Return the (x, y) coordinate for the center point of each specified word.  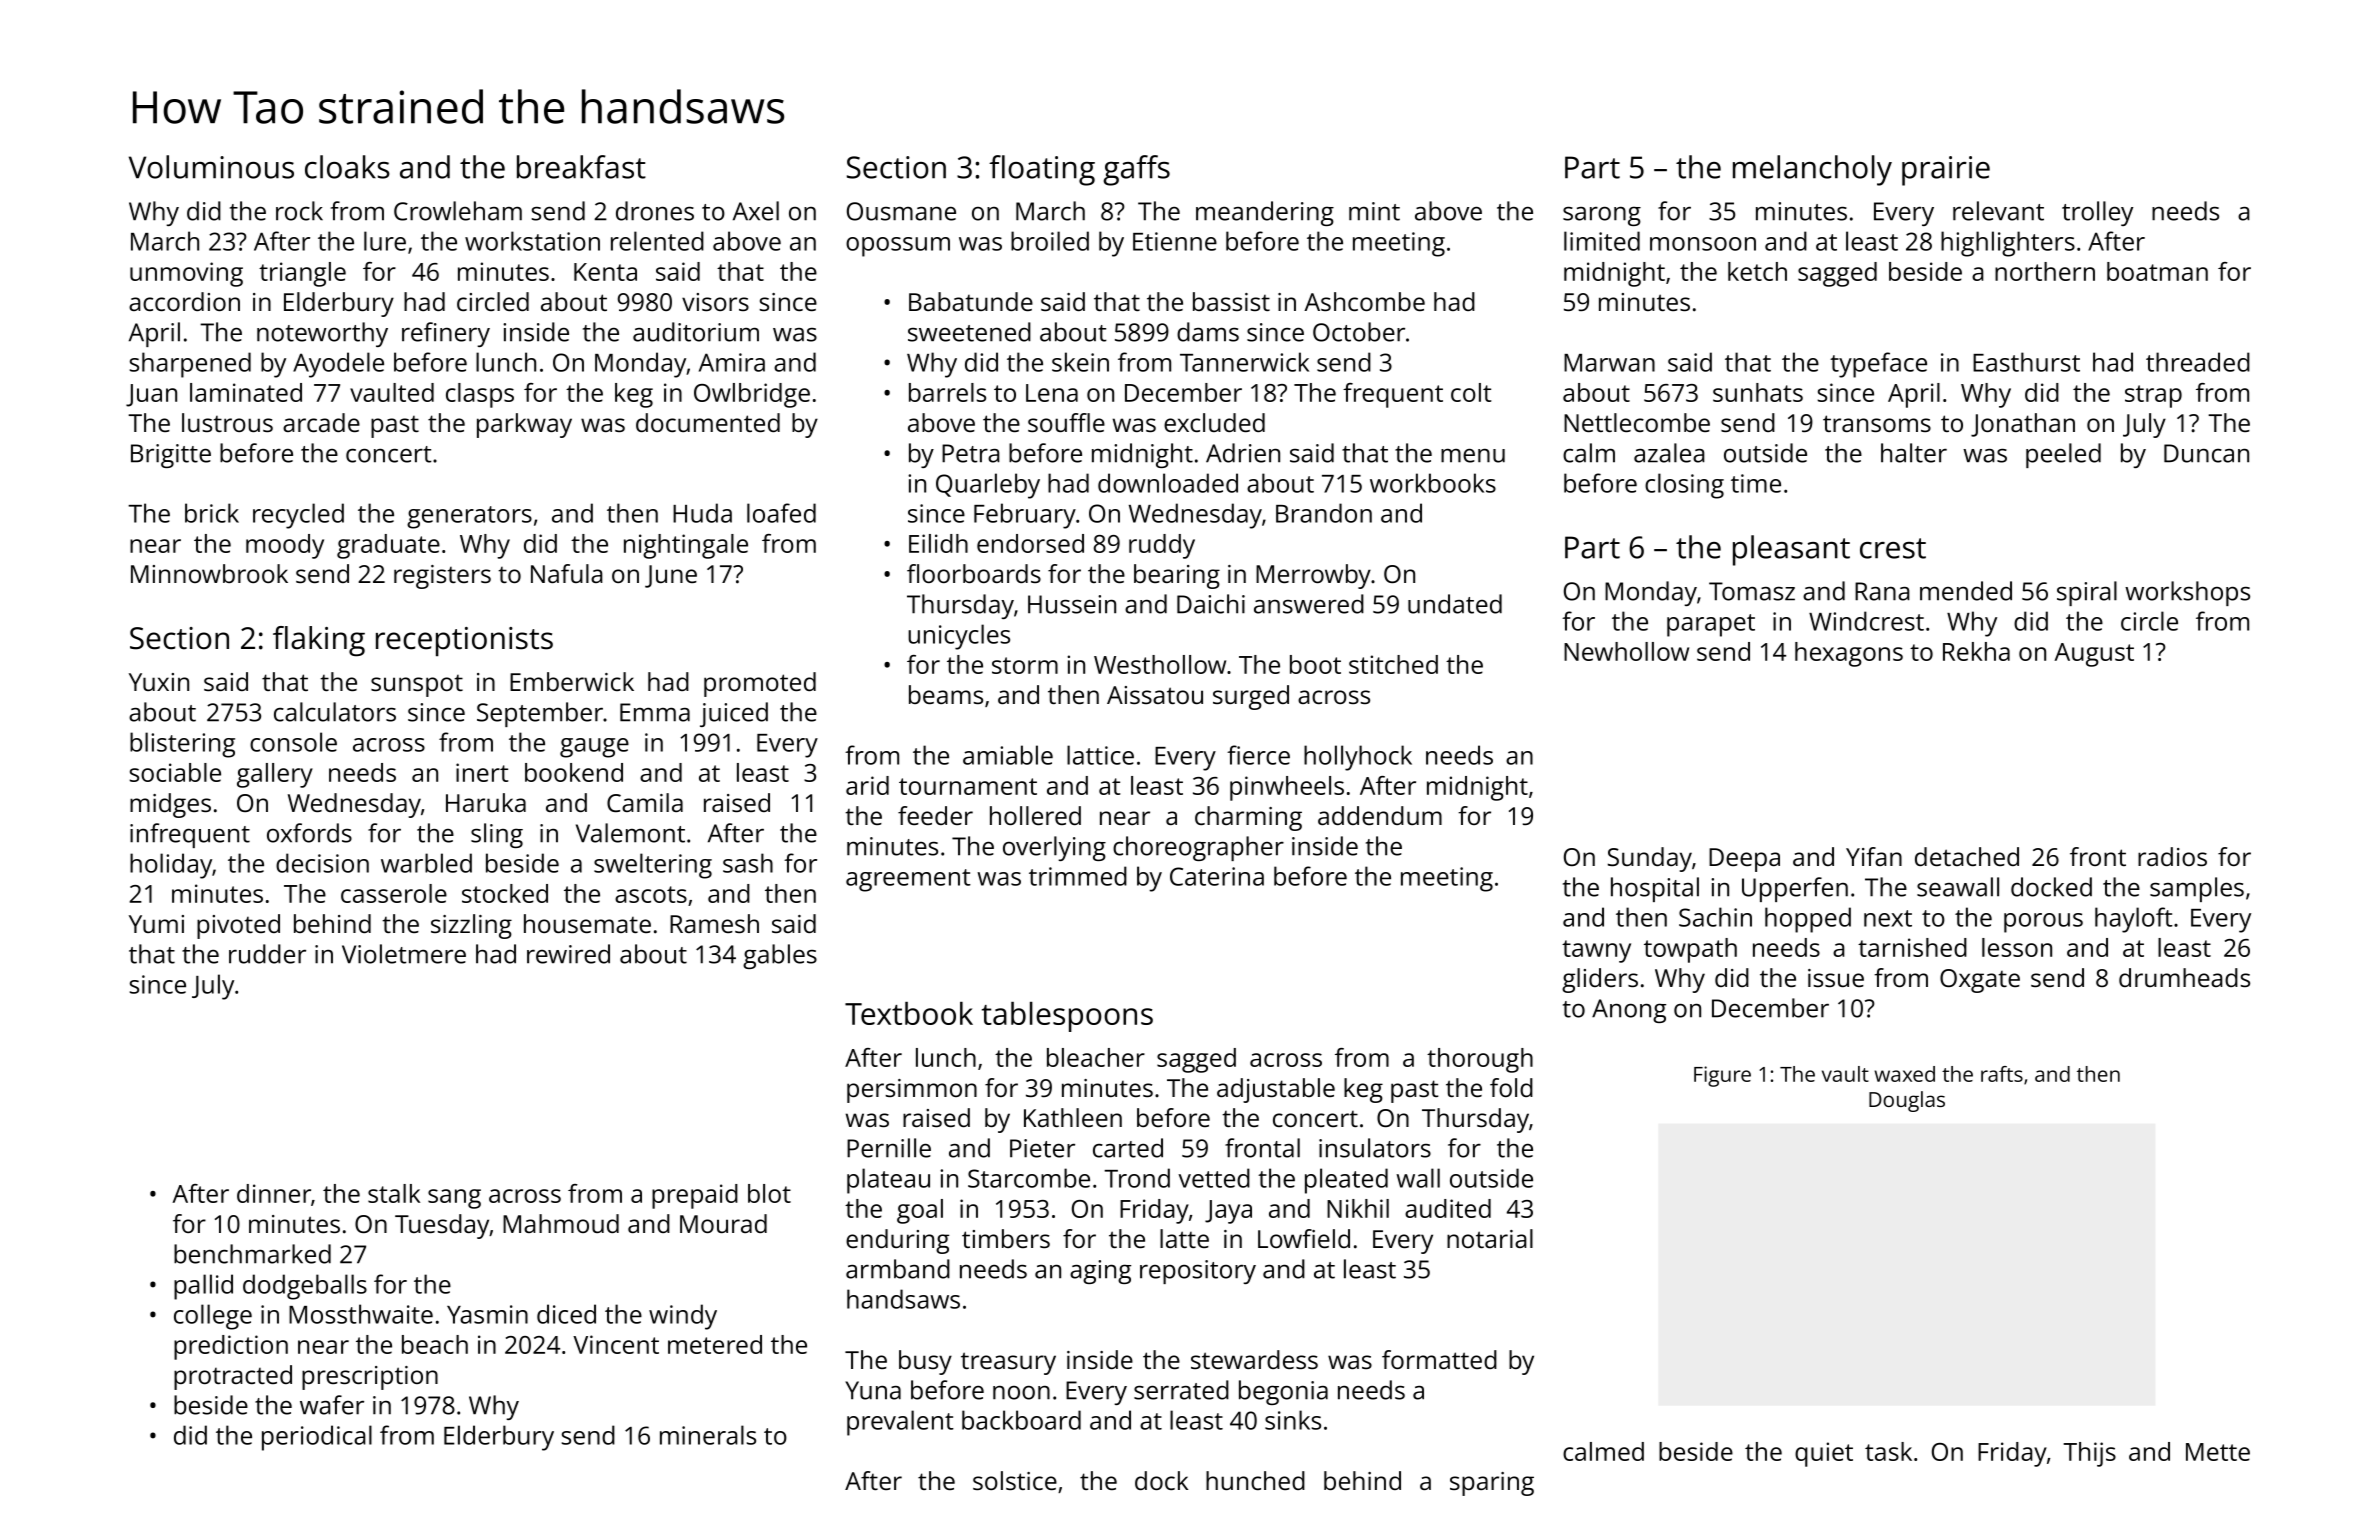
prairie (1946, 171)
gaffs (1136, 170)
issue (1836, 978)
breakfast (581, 167)
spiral (2087, 593)
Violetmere (404, 954)
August (2094, 655)
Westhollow (1160, 664)
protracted (233, 1377)
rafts (2002, 1074)
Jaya (1228, 1212)
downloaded (1168, 483)
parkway (524, 425)
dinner (274, 1193)
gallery (275, 775)
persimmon (912, 1091)
